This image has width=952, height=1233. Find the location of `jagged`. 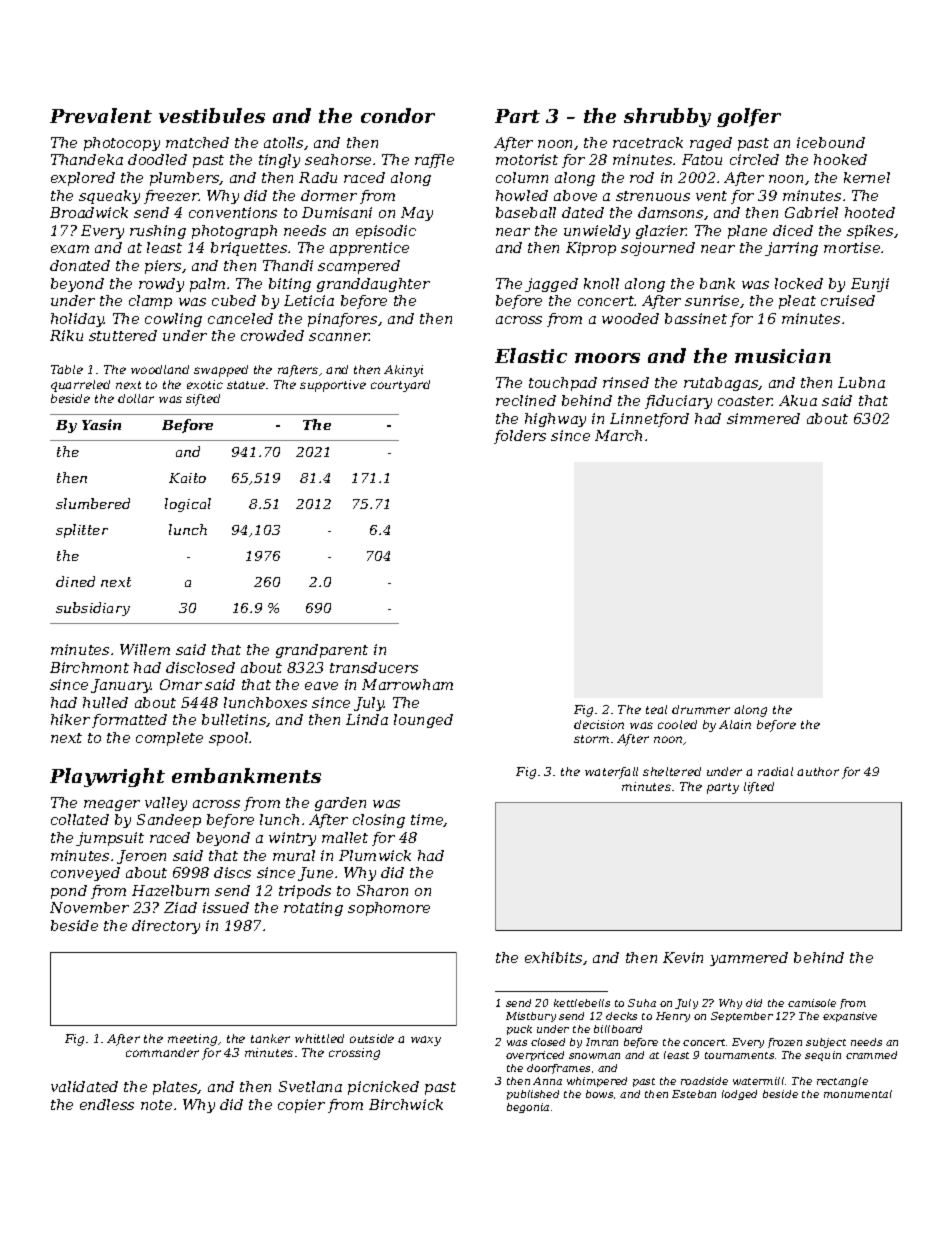

jagged is located at coordinates (551, 285).
